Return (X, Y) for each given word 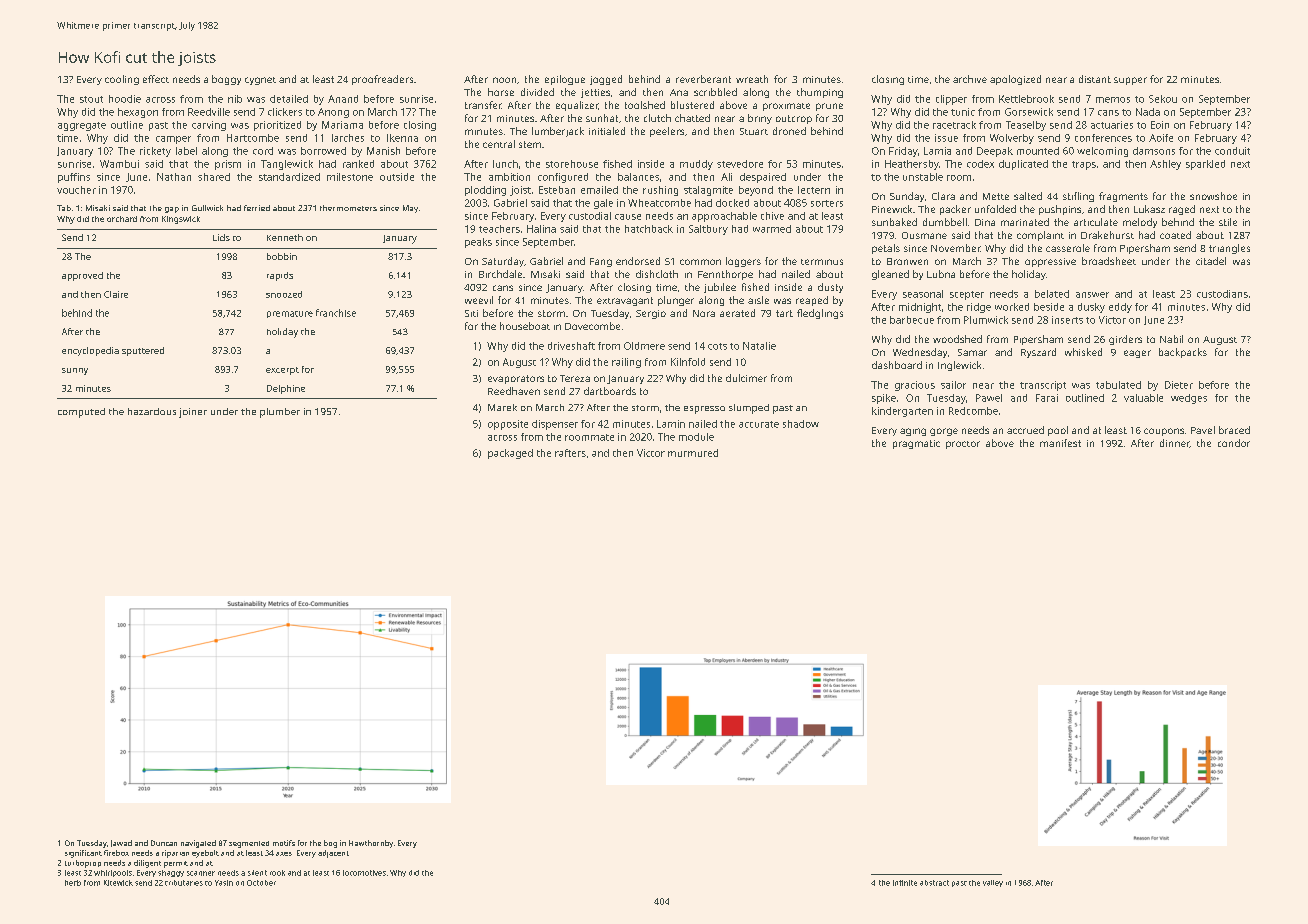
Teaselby (1026, 126)
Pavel (1203, 430)
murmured (693, 453)
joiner (193, 413)
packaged (510, 454)
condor (1234, 443)
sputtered (143, 351)
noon (504, 80)
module (696, 437)
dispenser (555, 425)
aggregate (82, 126)
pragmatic (916, 444)
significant (83, 854)
